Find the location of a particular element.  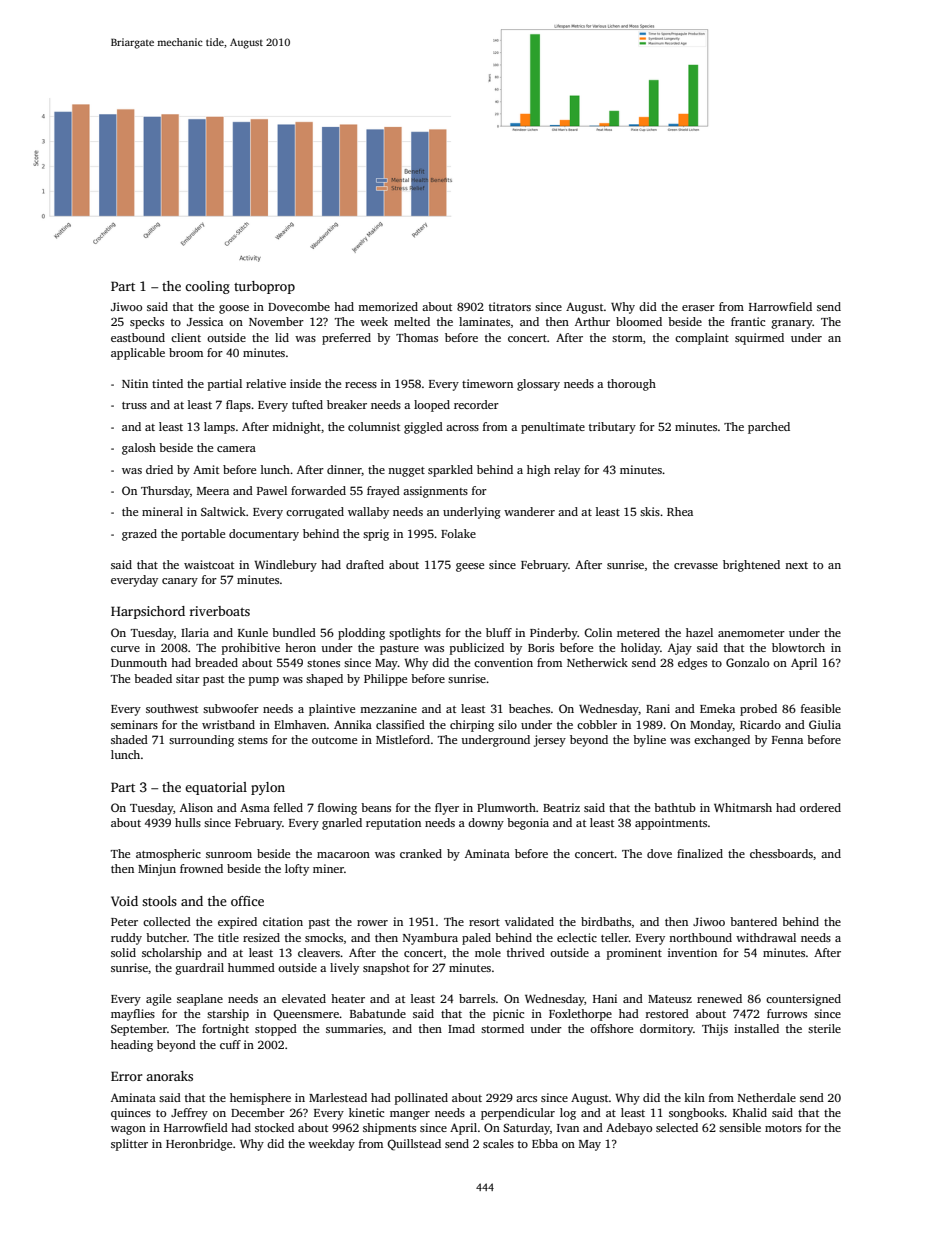

starship is located at coordinates (228, 1015).
